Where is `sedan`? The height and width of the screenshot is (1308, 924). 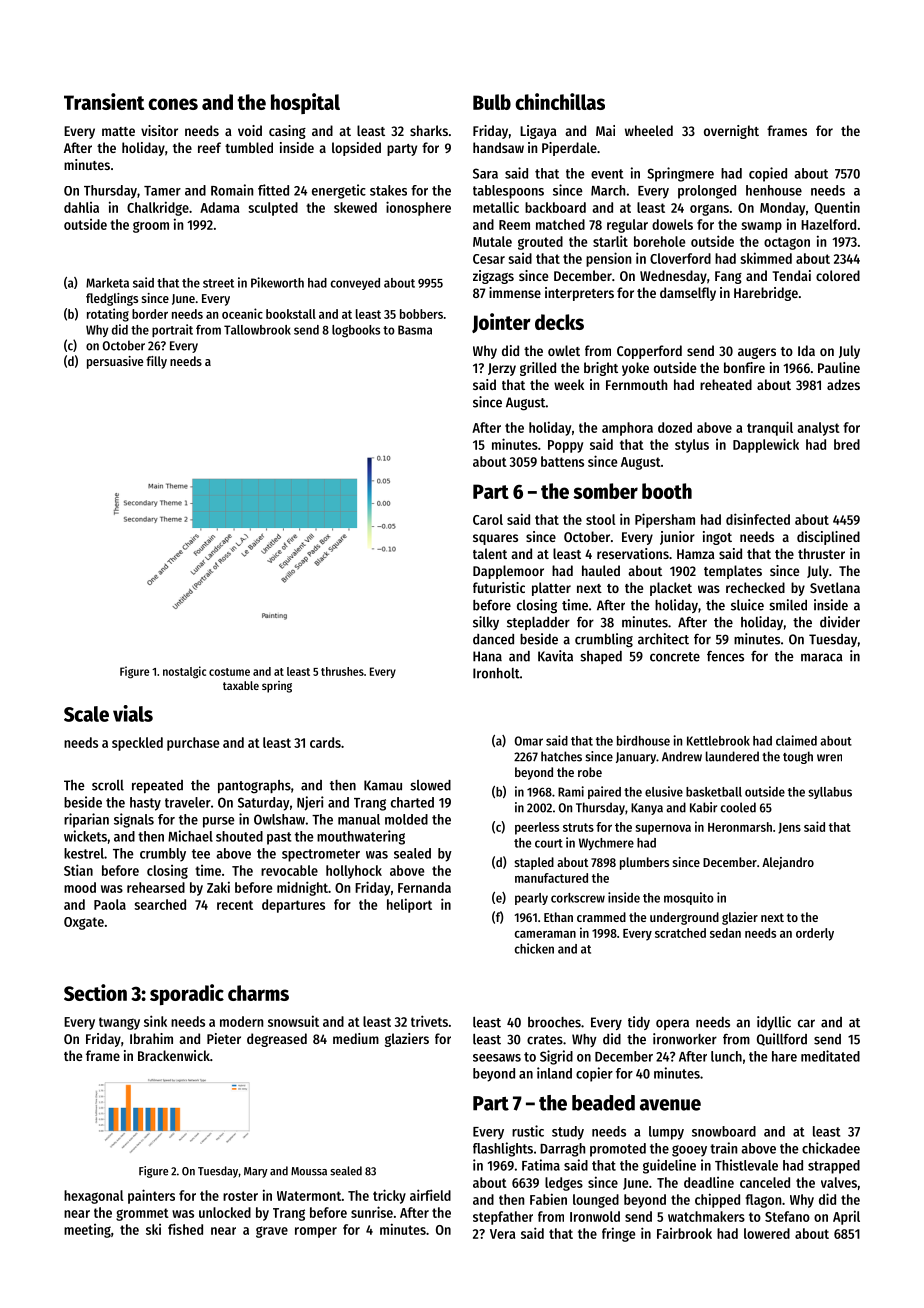
sedan is located at coordinates (725, 933).
